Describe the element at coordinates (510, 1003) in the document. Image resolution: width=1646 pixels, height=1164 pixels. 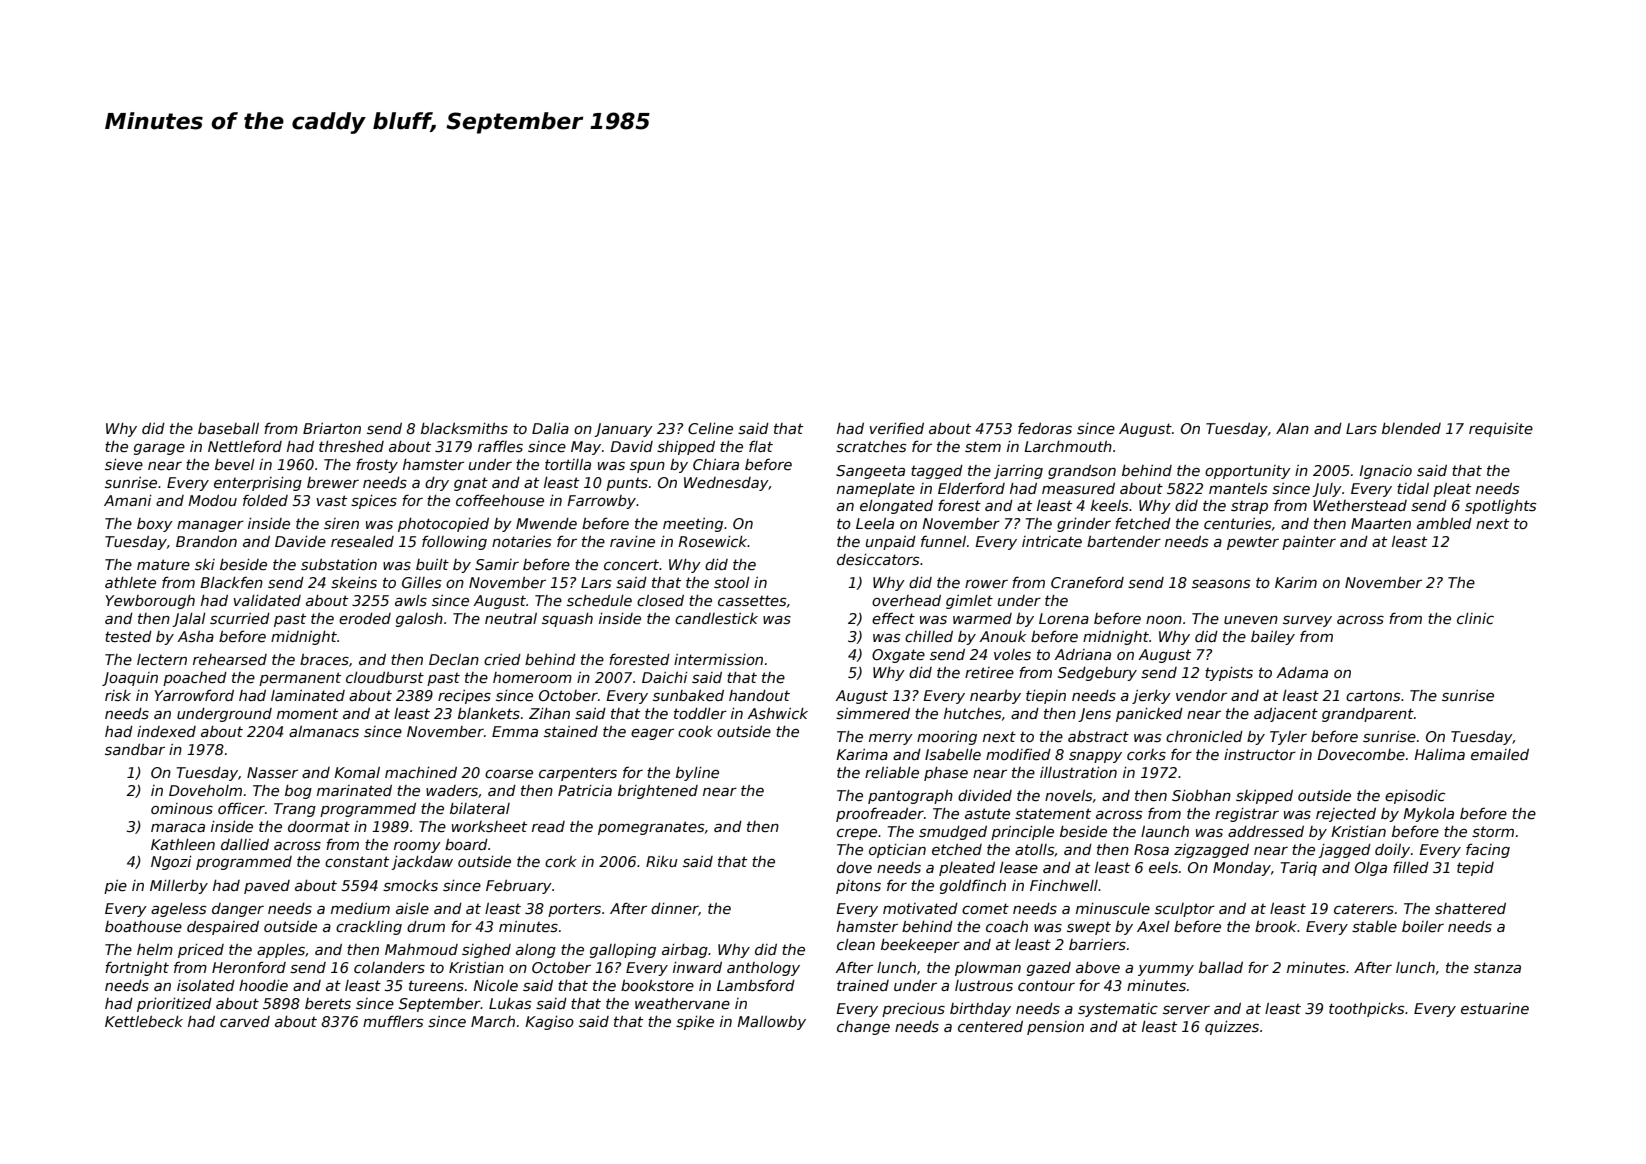
I see `Lukas` at that location.
